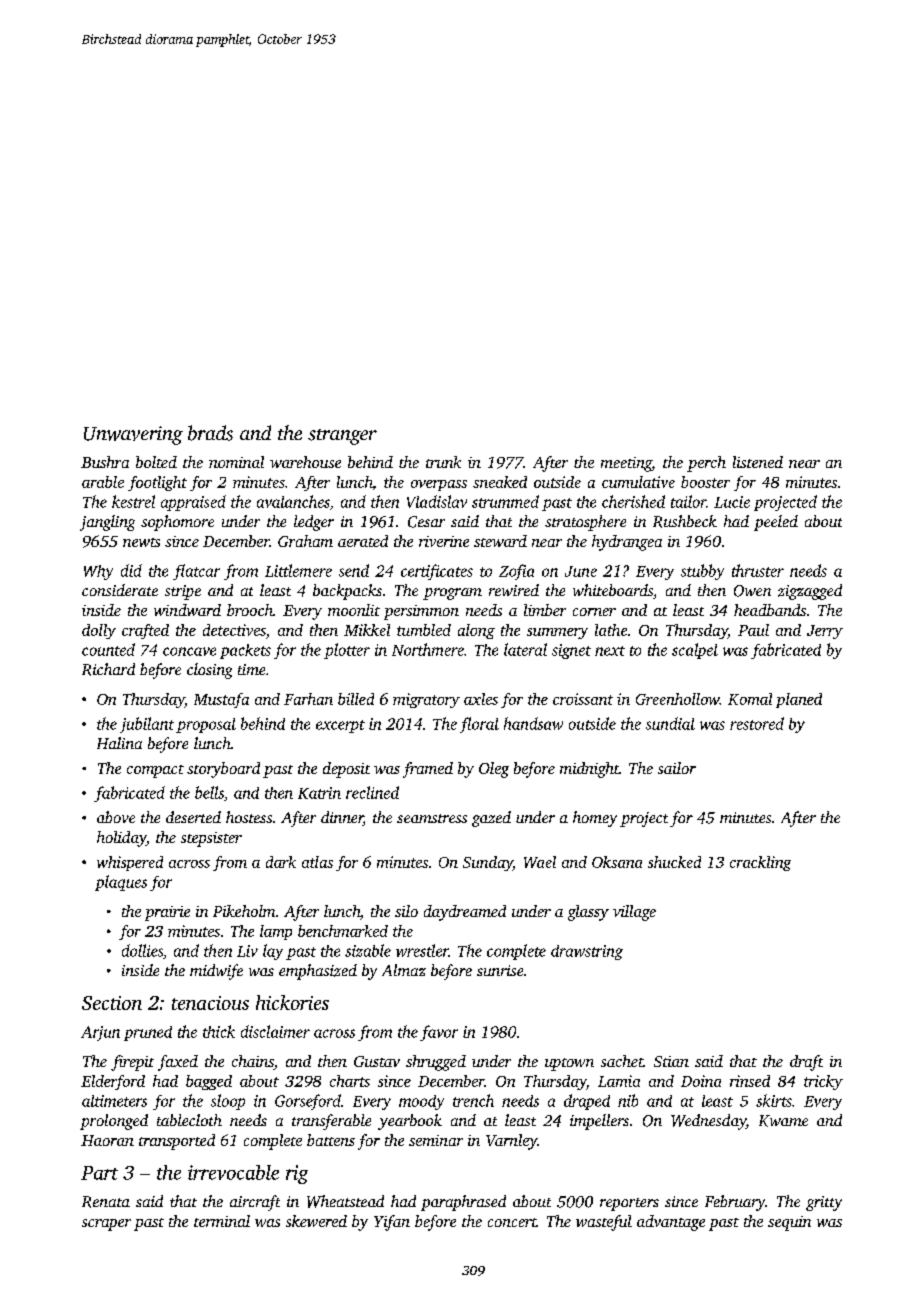  What do you see at coordinates (571, 651) in the page?
I see `signet` at bounding box center [571, 651].
